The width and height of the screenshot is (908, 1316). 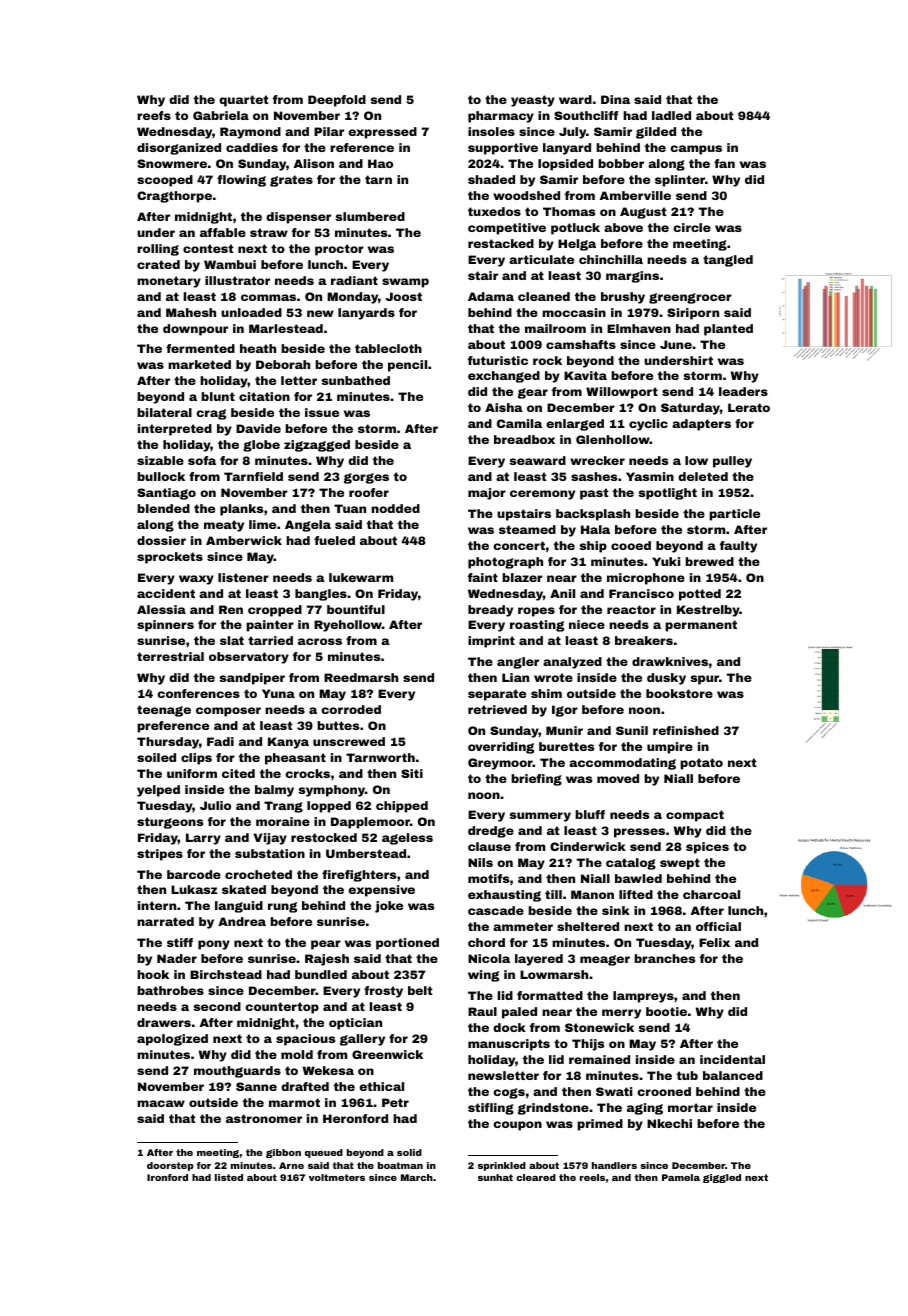 I want to click on pharmacy, so click(x=501, y=117).
